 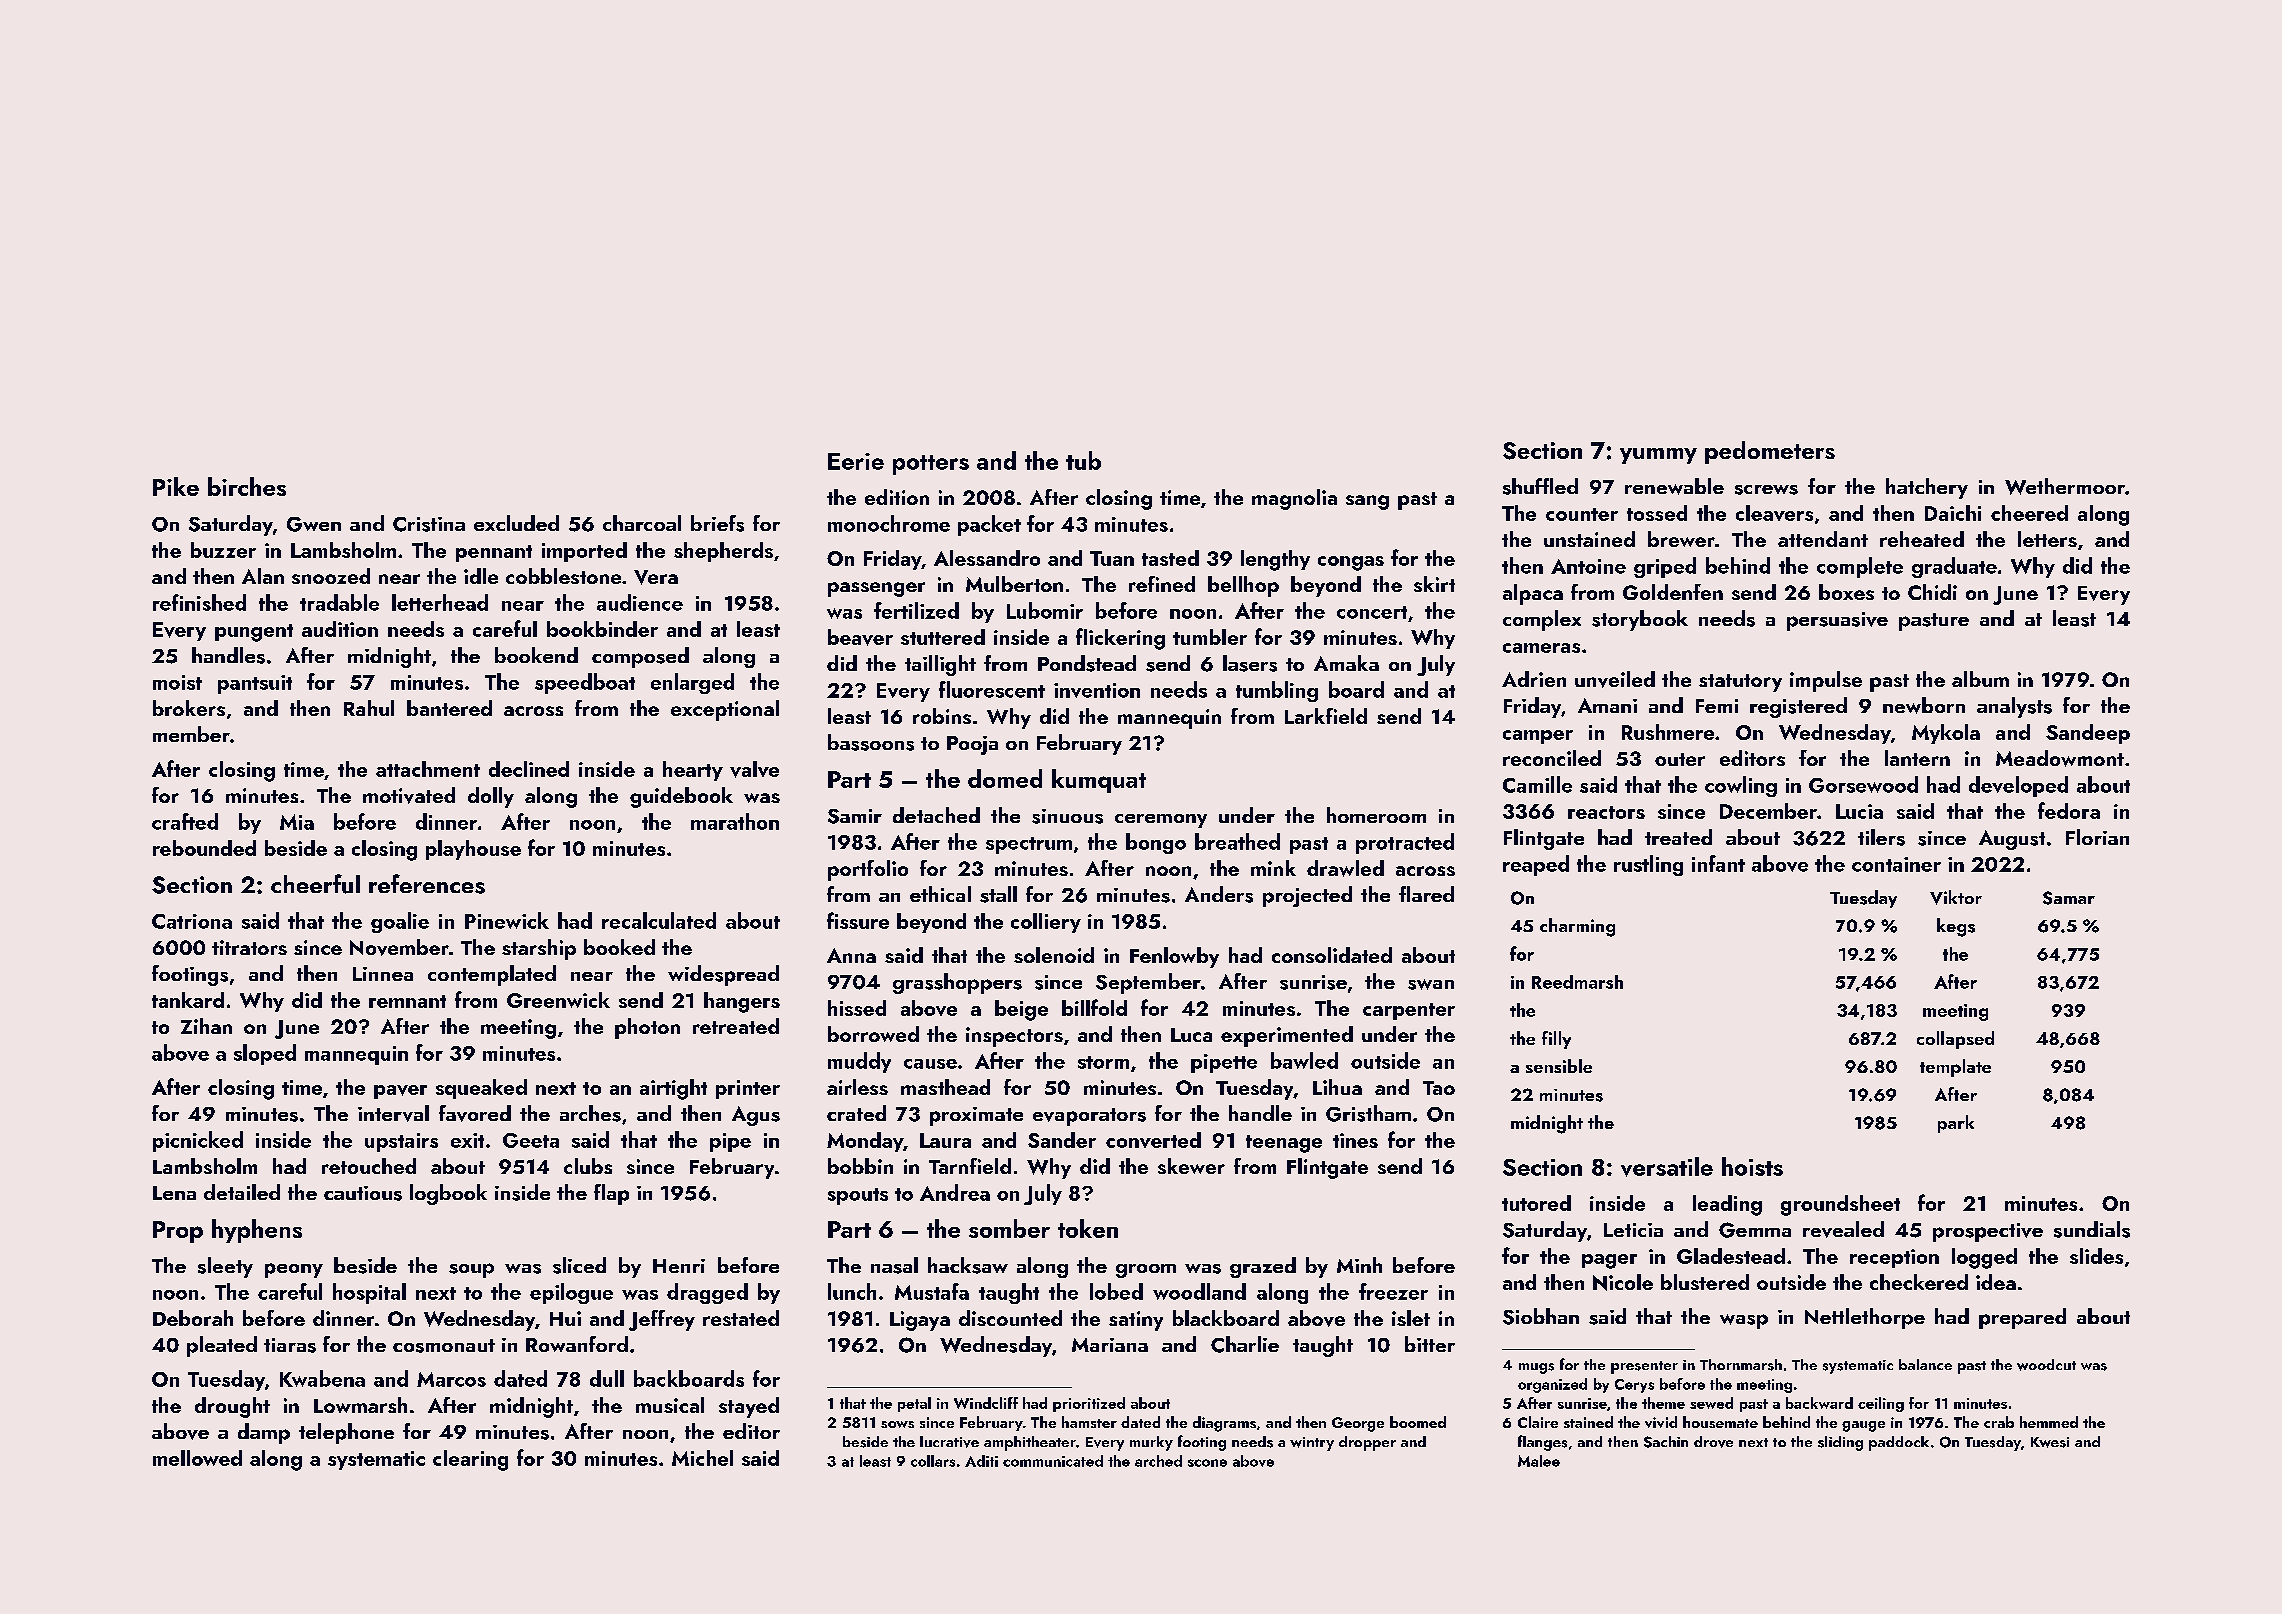 What do you see at coordinates (440, 602) in the screenshot?
I see `letterhead` at bounding box center [440, 602].
